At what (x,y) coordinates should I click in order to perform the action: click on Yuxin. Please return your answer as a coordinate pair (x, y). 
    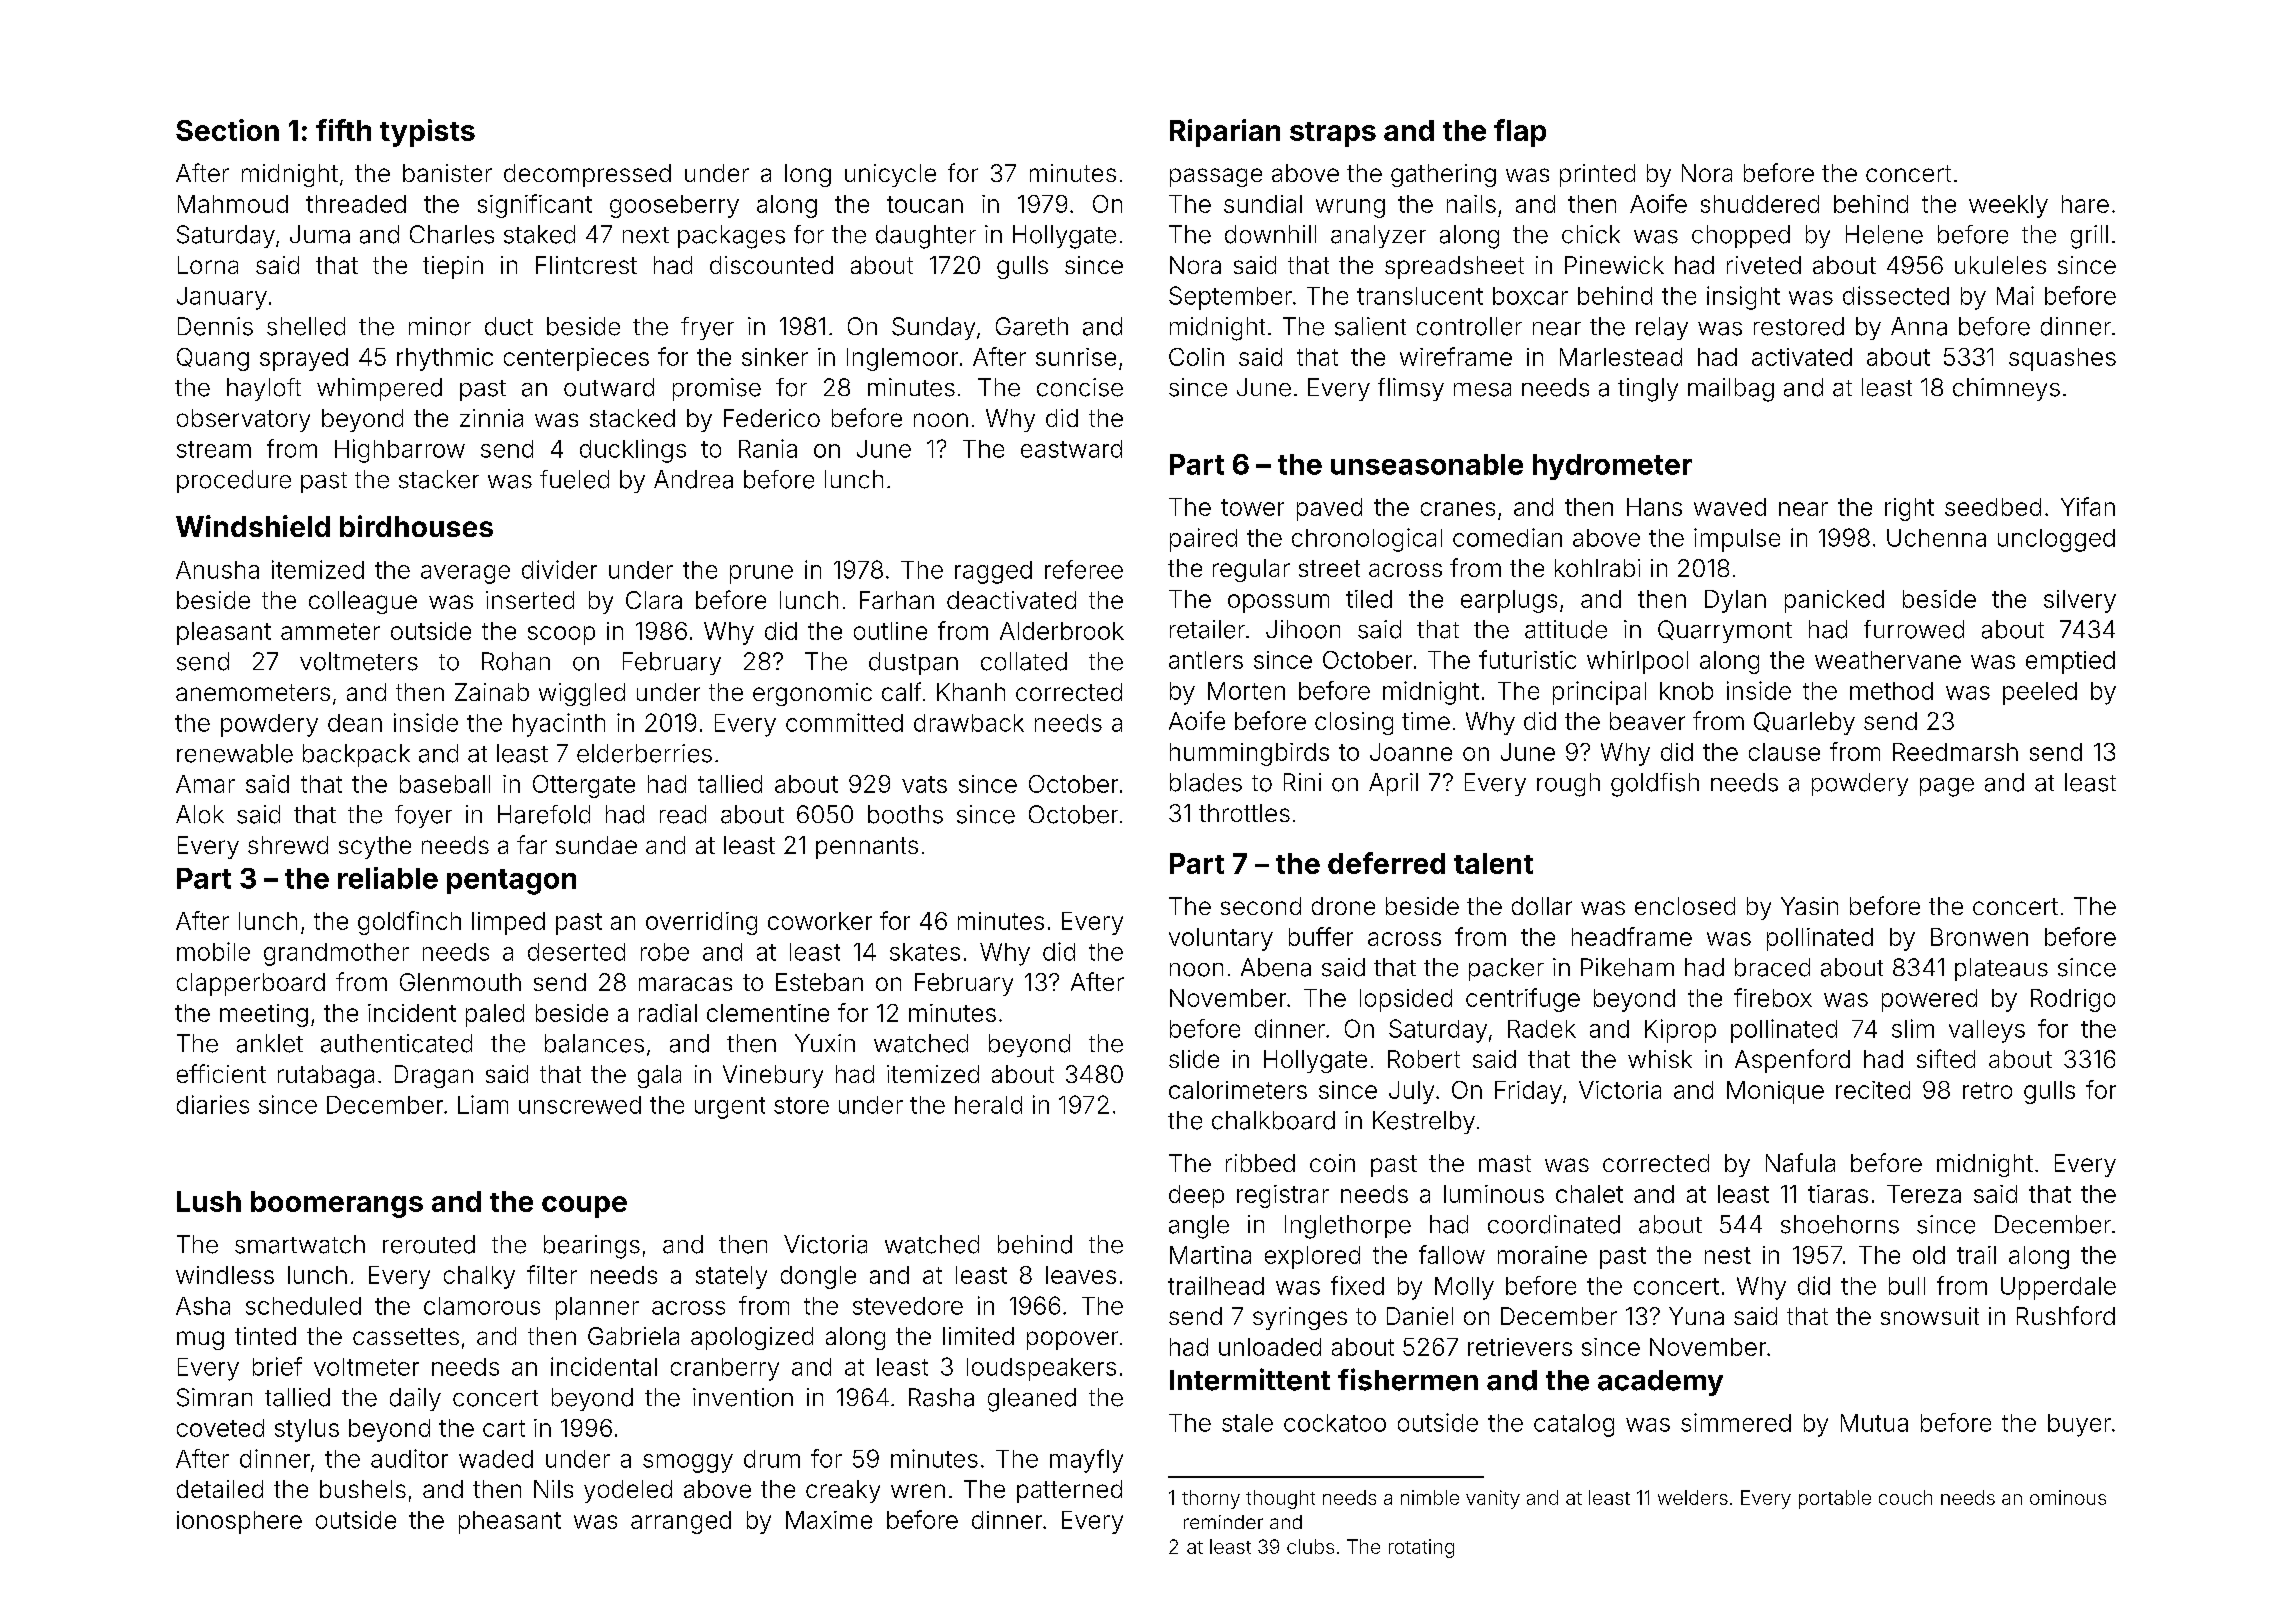
    Looking at the image, I should click on (825, 1043).
